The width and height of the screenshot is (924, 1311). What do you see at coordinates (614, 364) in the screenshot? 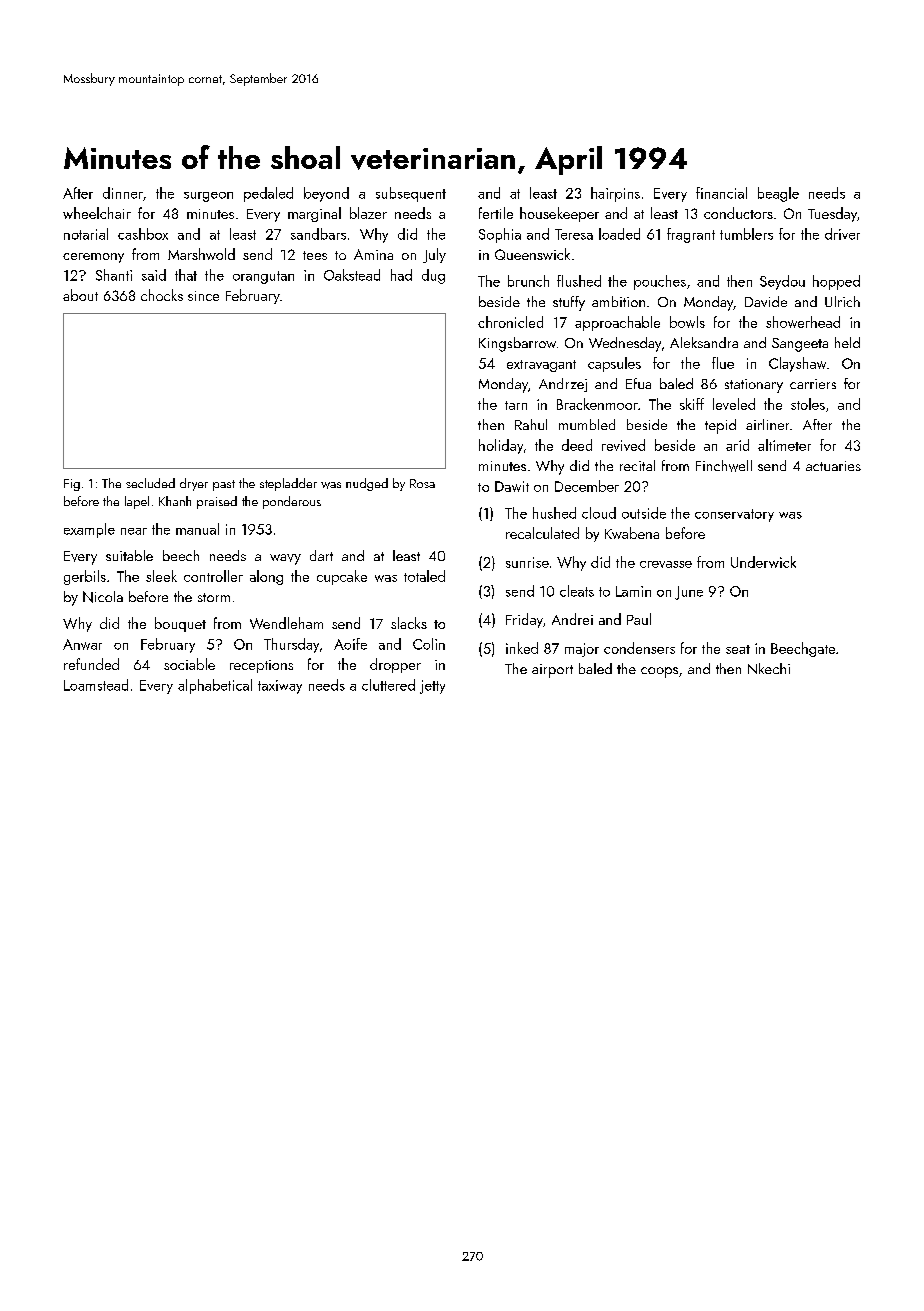
I see `capsules` at bounding box center [614, 364].
